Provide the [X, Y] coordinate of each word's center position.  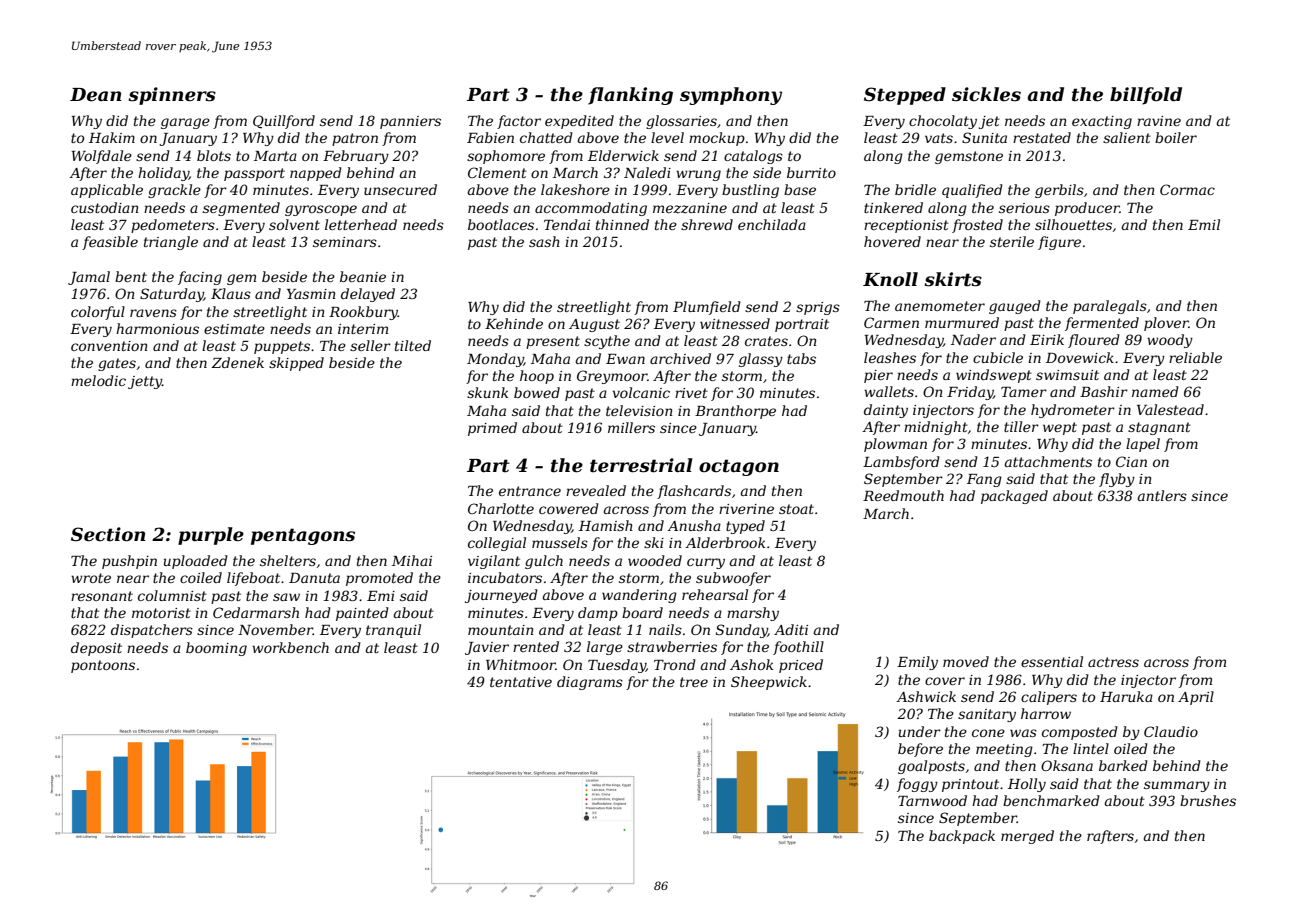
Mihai [412, 560]
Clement [497, 172]
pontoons [103, 666]
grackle [174, 191]
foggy [917, 785]
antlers [1162, 495]
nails [665, 629]
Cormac [1187, 189]
